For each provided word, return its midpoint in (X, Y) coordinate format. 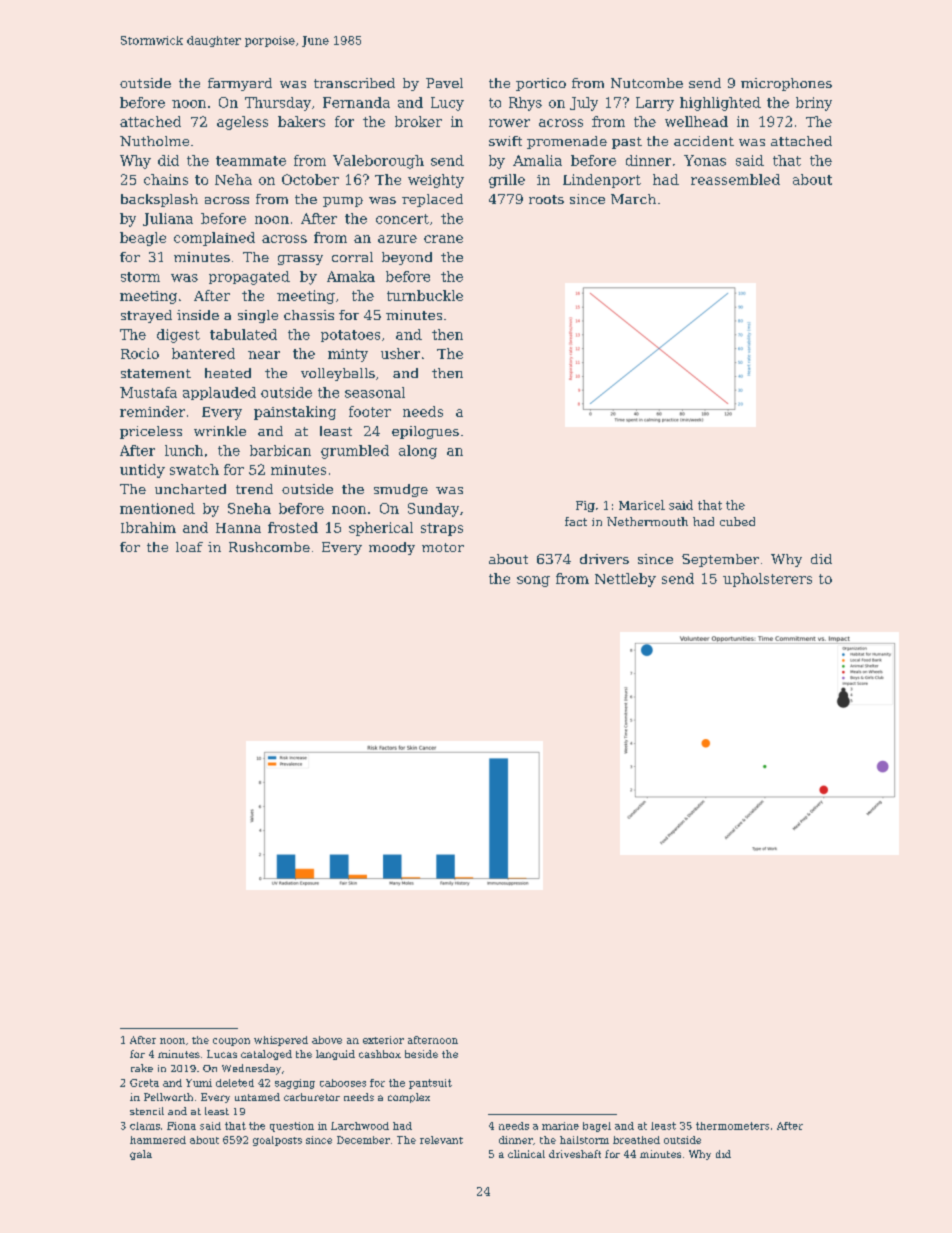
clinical (526, 1154)
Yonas (705, 160)
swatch (194, 469)
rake (142, 1068)
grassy (300, 260)
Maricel (642, 505)
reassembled (735, 179)
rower (509, 123)
